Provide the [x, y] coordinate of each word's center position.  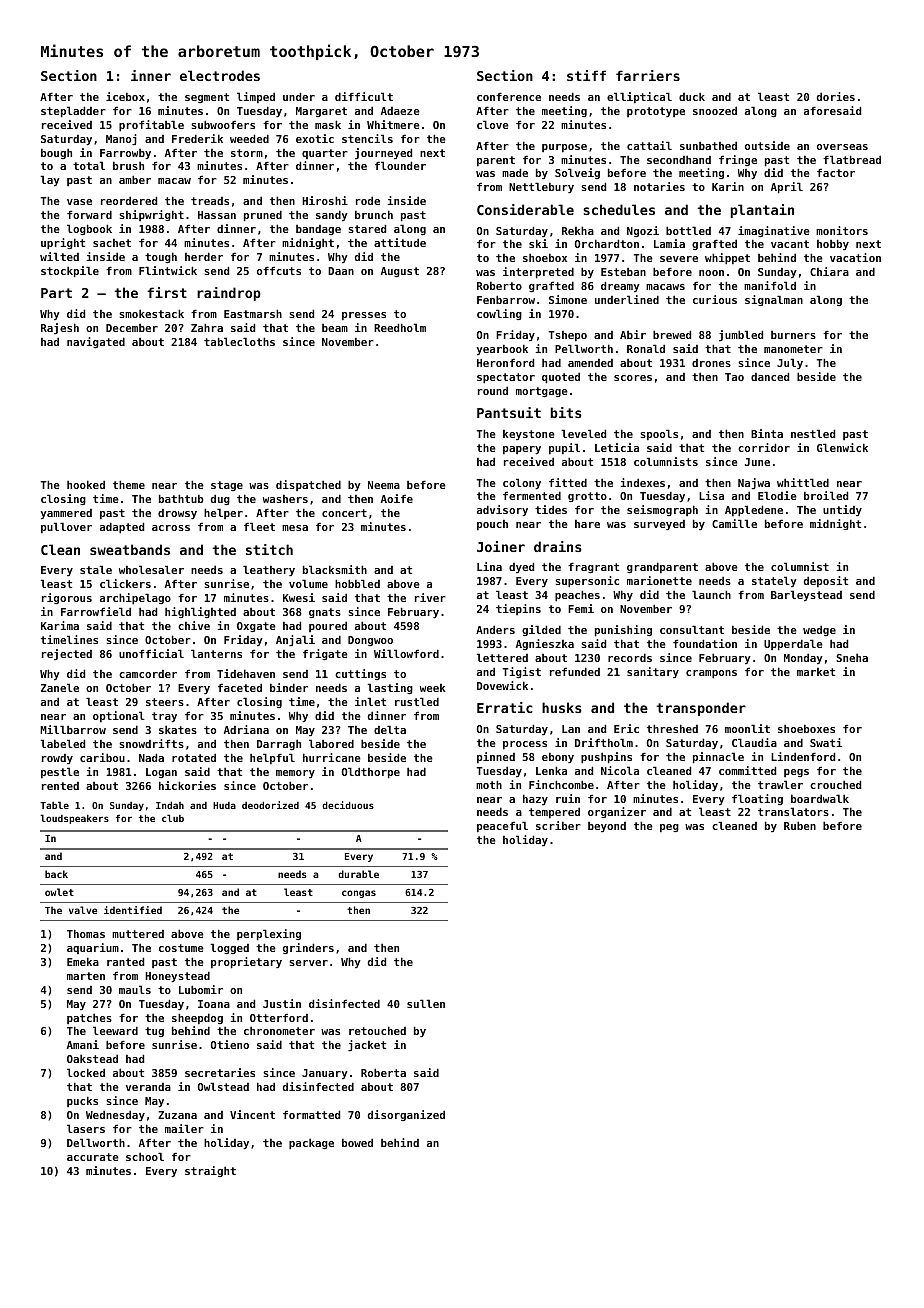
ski [538, 243]
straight [210, 1171]
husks [562, 707]
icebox [125, 96]
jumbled [741, 336]
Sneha [852, 657]
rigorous [67, 598]
